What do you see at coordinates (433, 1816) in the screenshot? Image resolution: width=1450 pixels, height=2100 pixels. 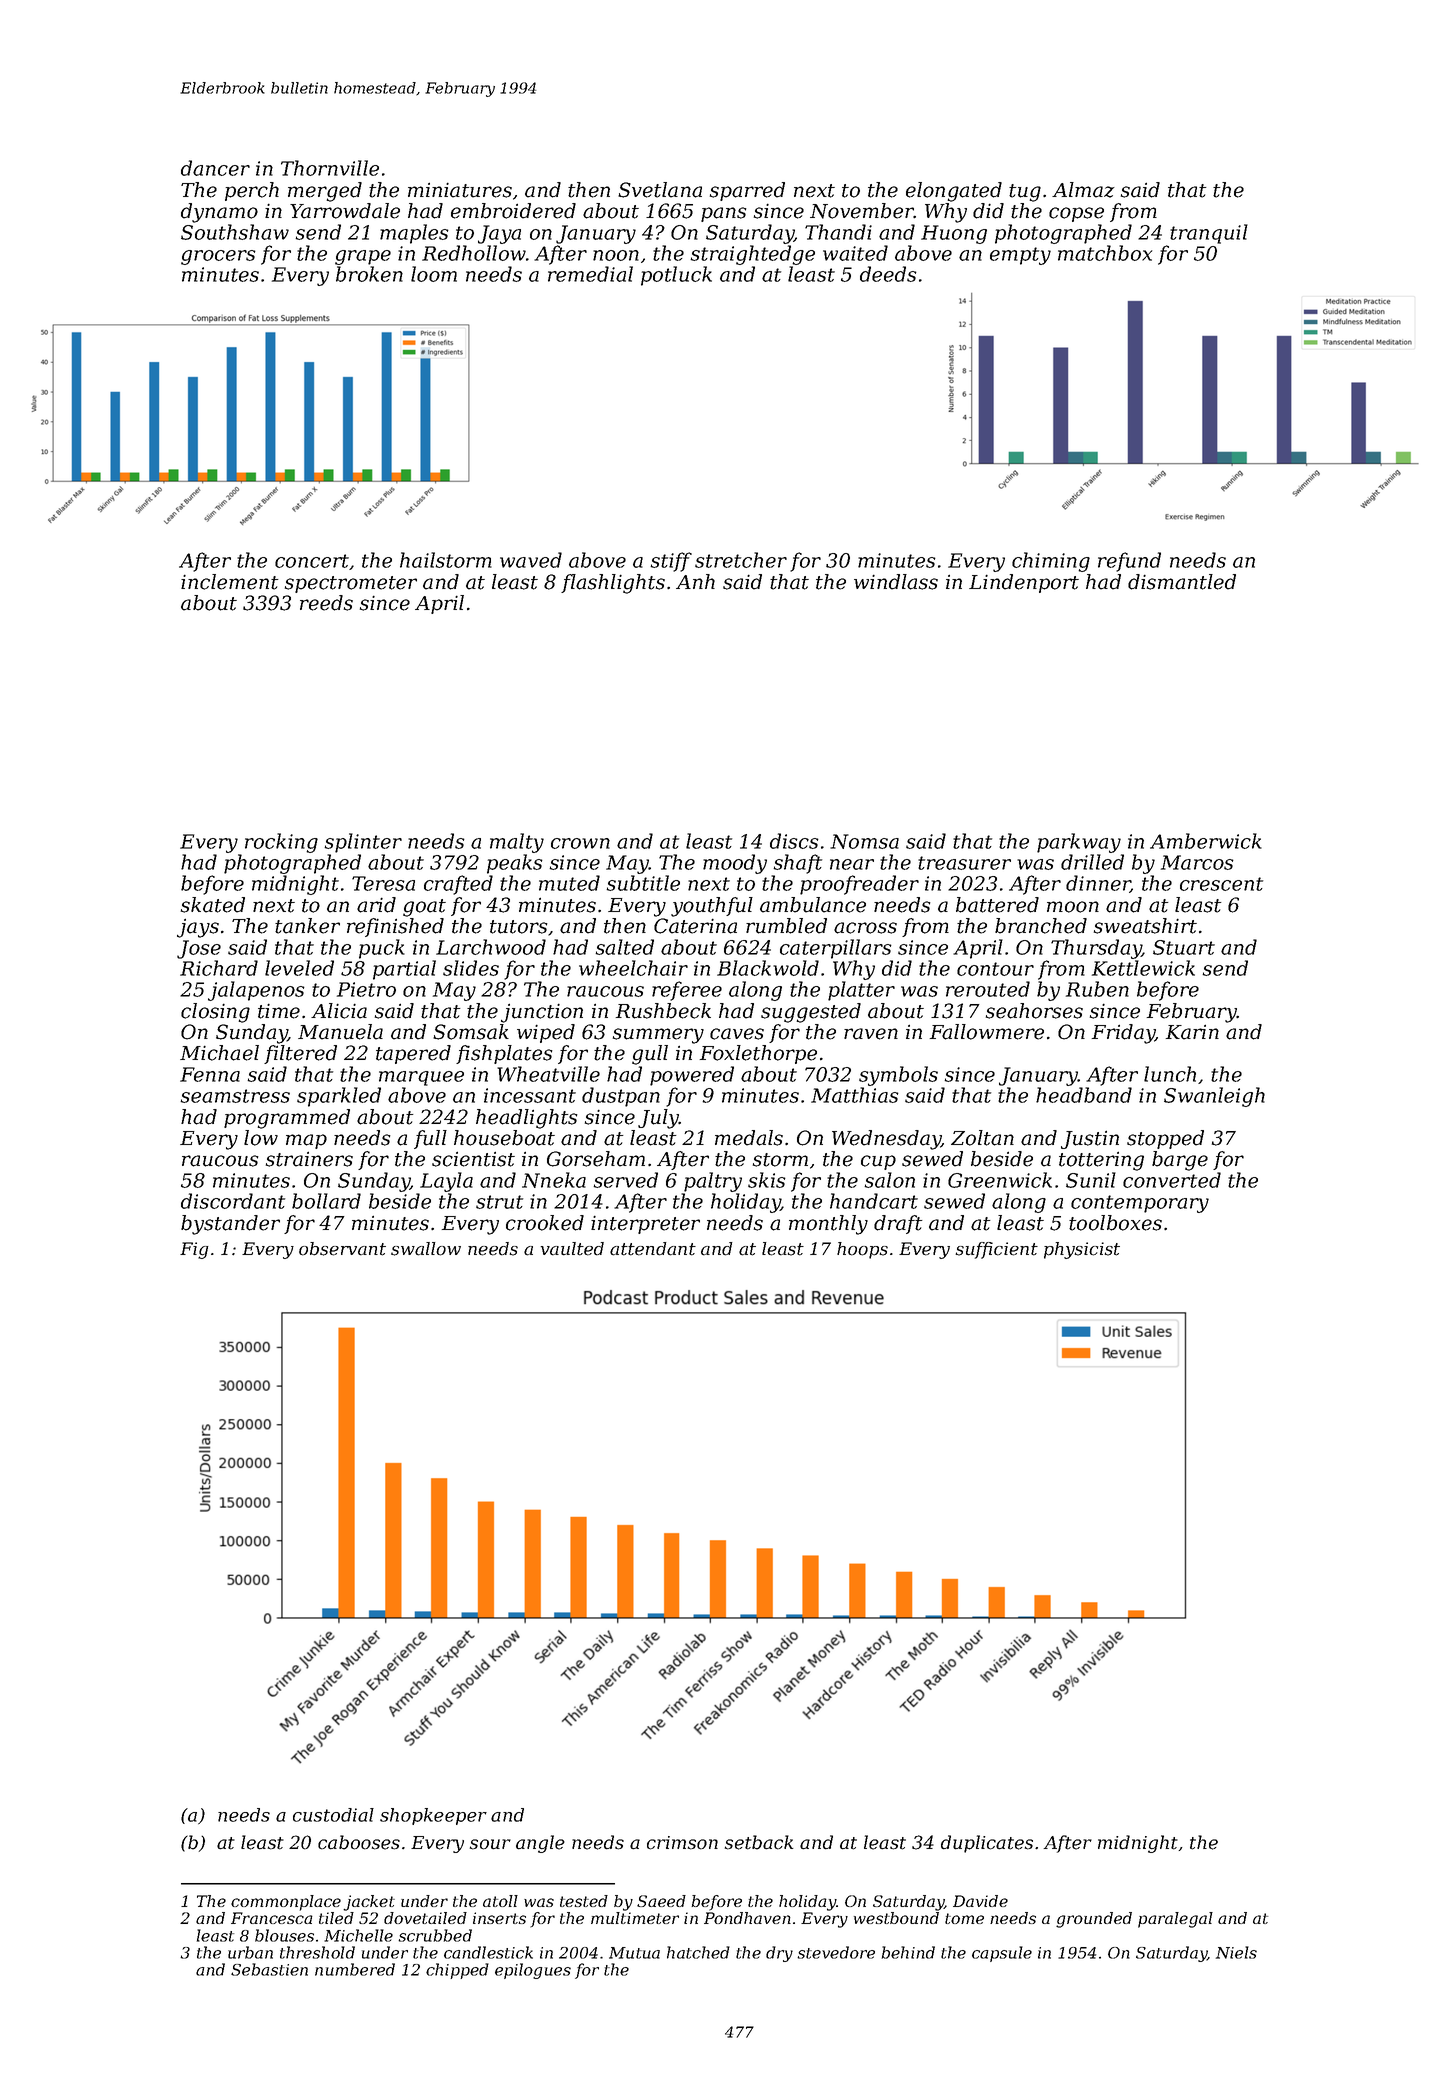 I see `shopkeeper` at bounding box center [433, 1816].
